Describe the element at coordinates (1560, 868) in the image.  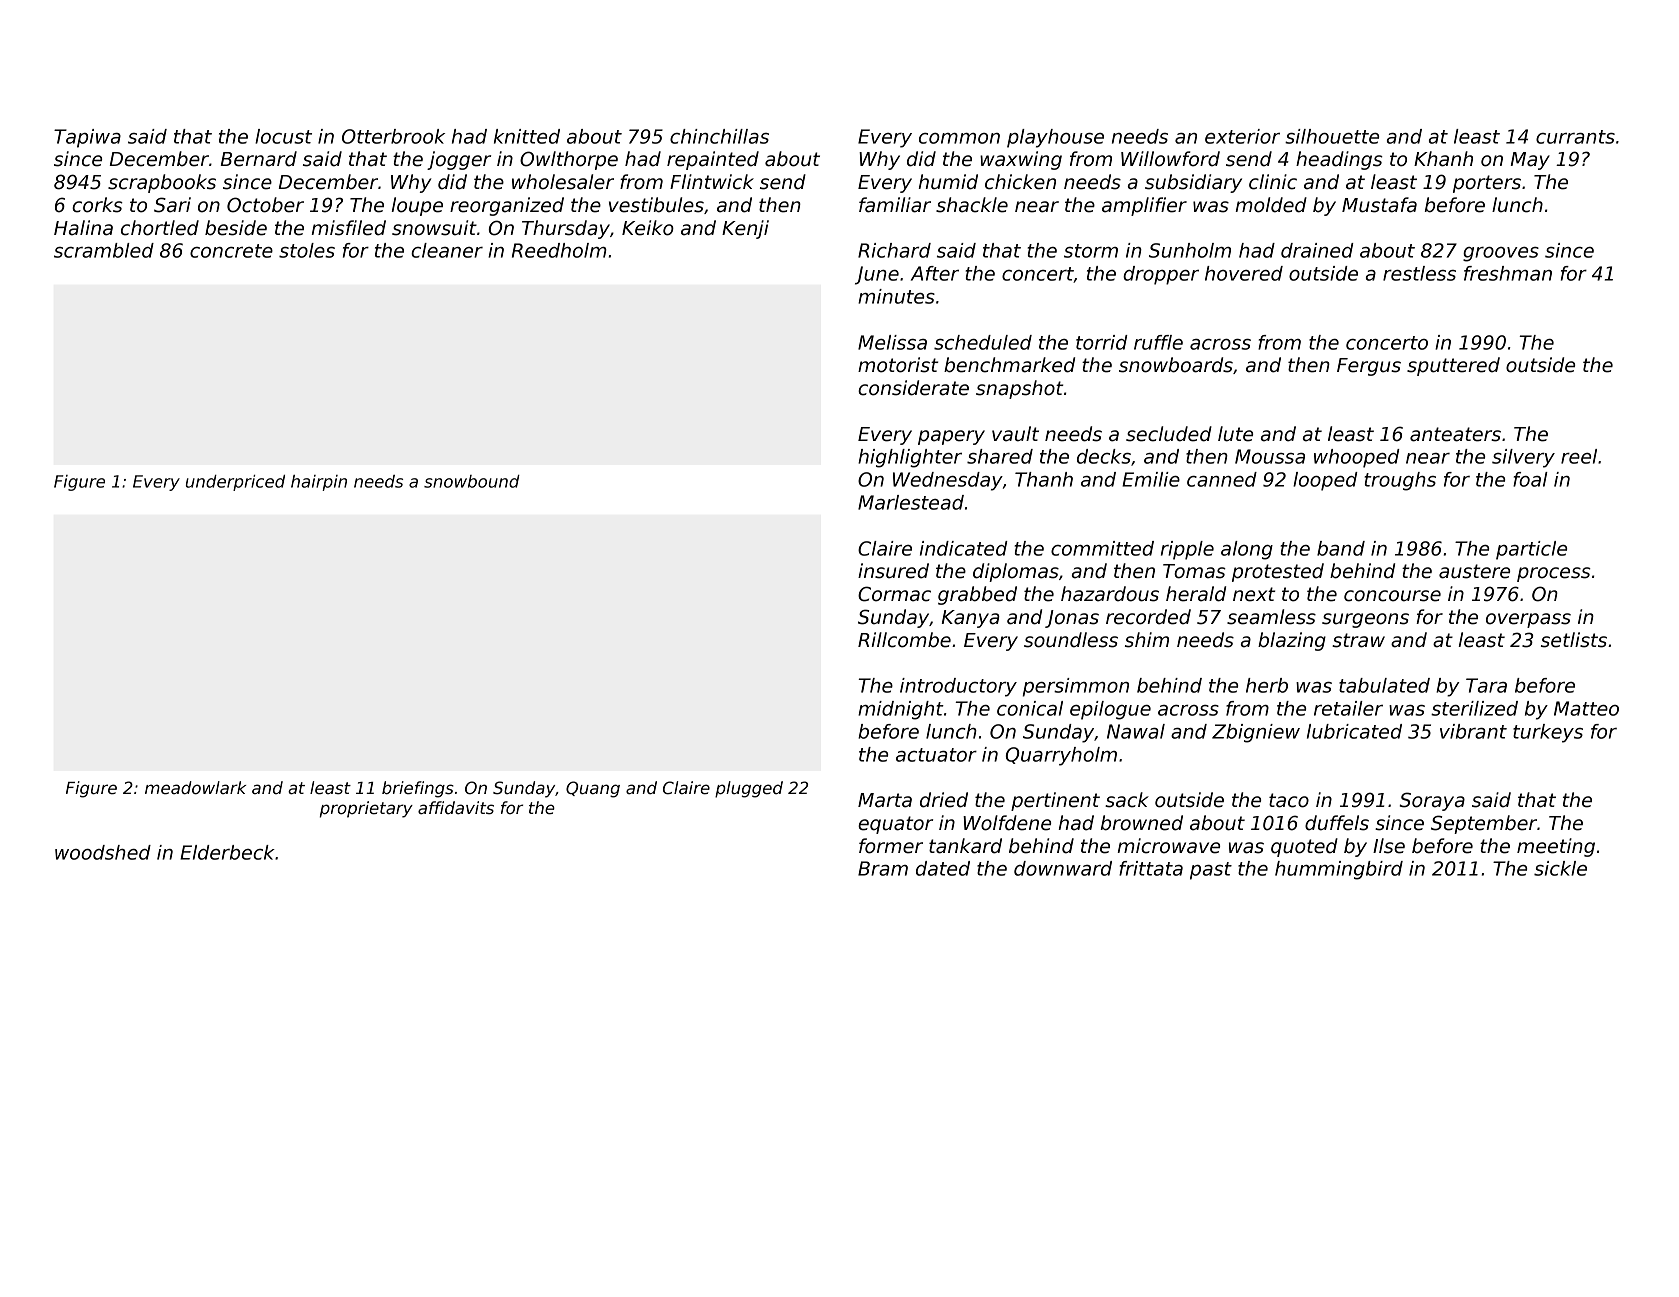
I see `sickle` at that location.
